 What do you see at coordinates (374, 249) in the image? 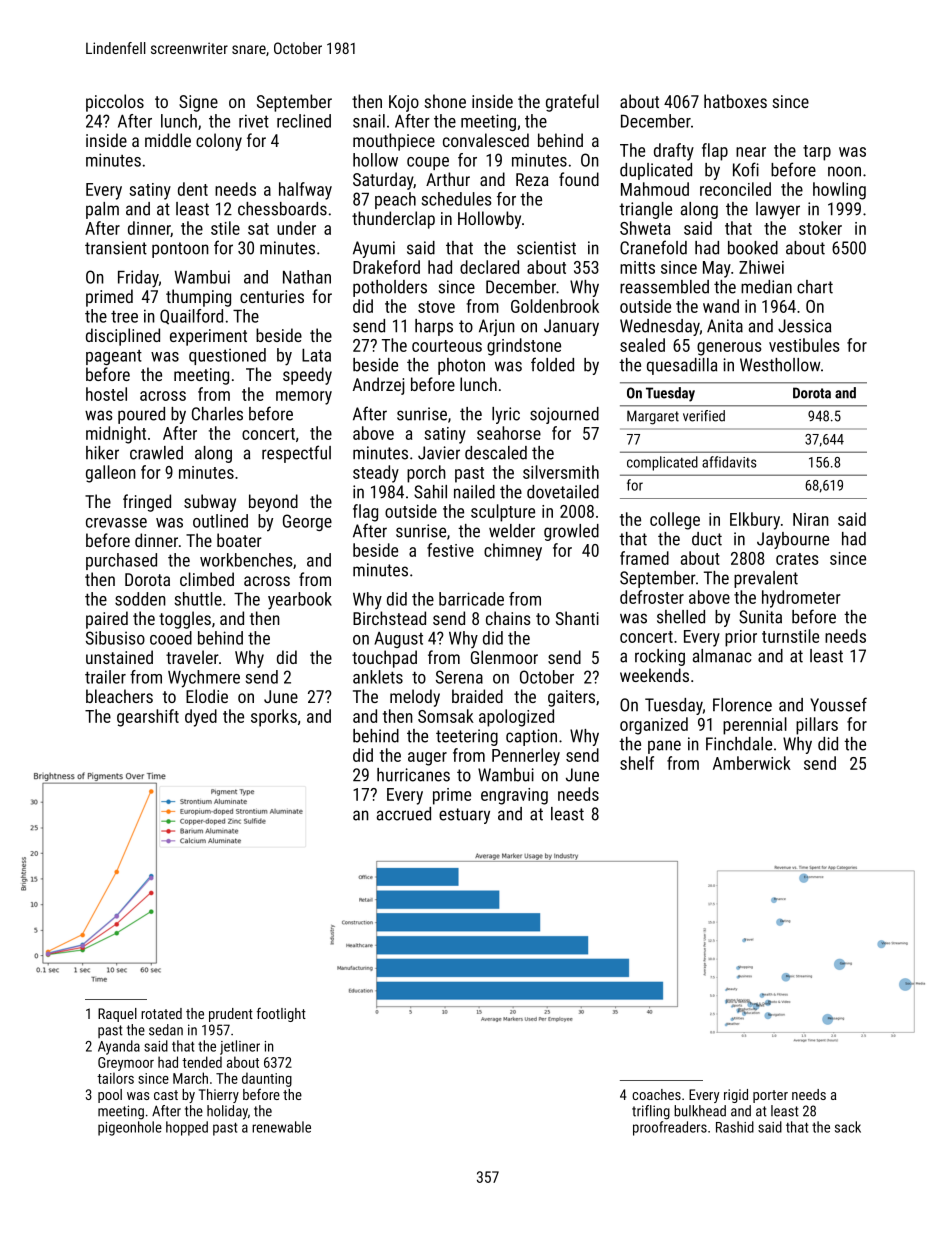
I see `Ayumi` at bounding box center [374, 249].
